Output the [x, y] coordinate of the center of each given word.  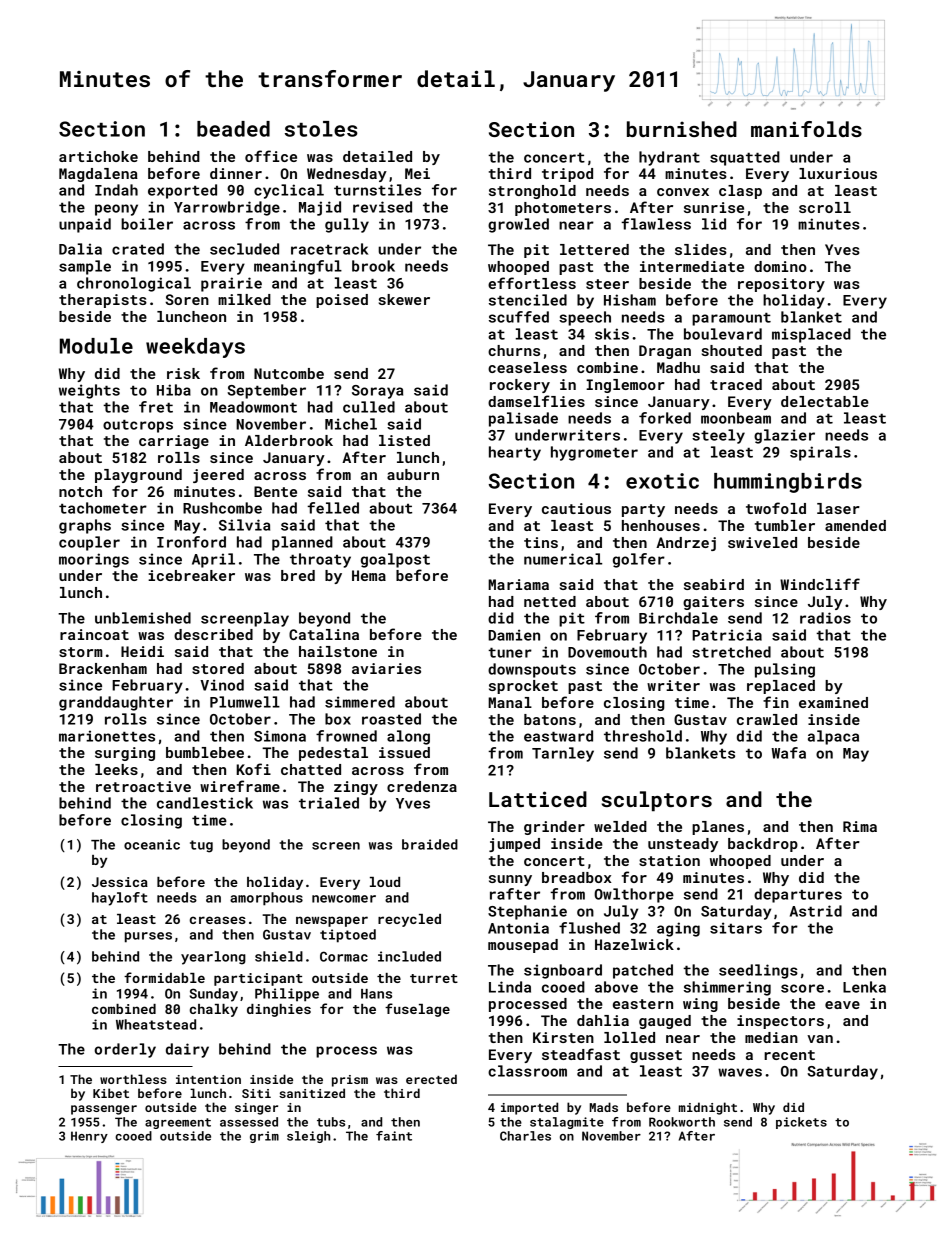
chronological [134, 284]
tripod [567, 175]
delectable [825, 401]
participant [258, 979]
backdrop [763, 845]
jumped [514, 845]
